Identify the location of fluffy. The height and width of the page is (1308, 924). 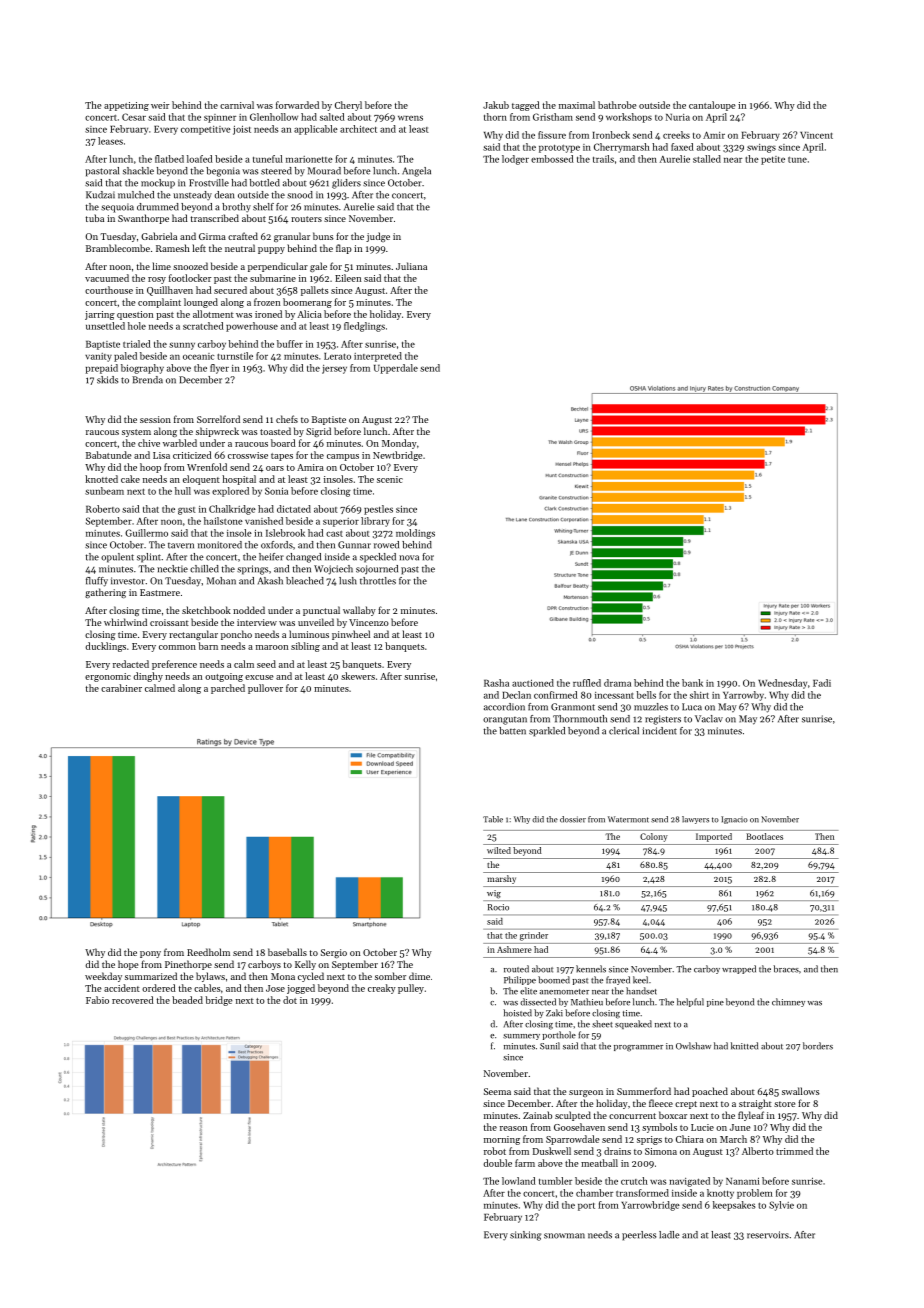
(97, 582).
